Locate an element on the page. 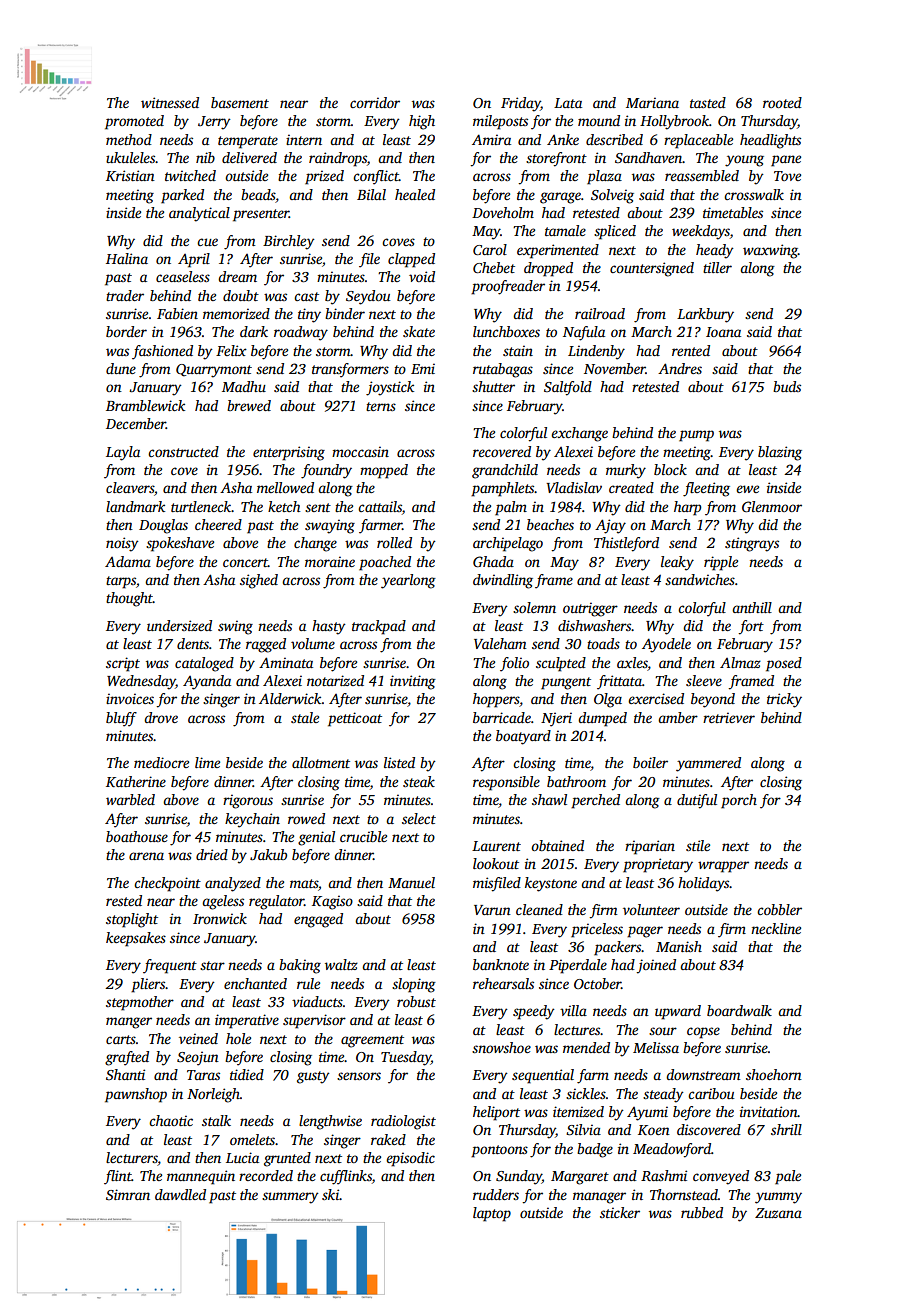 The image size is (908, 1316). Simran is located at coordinates (128, 1194).
